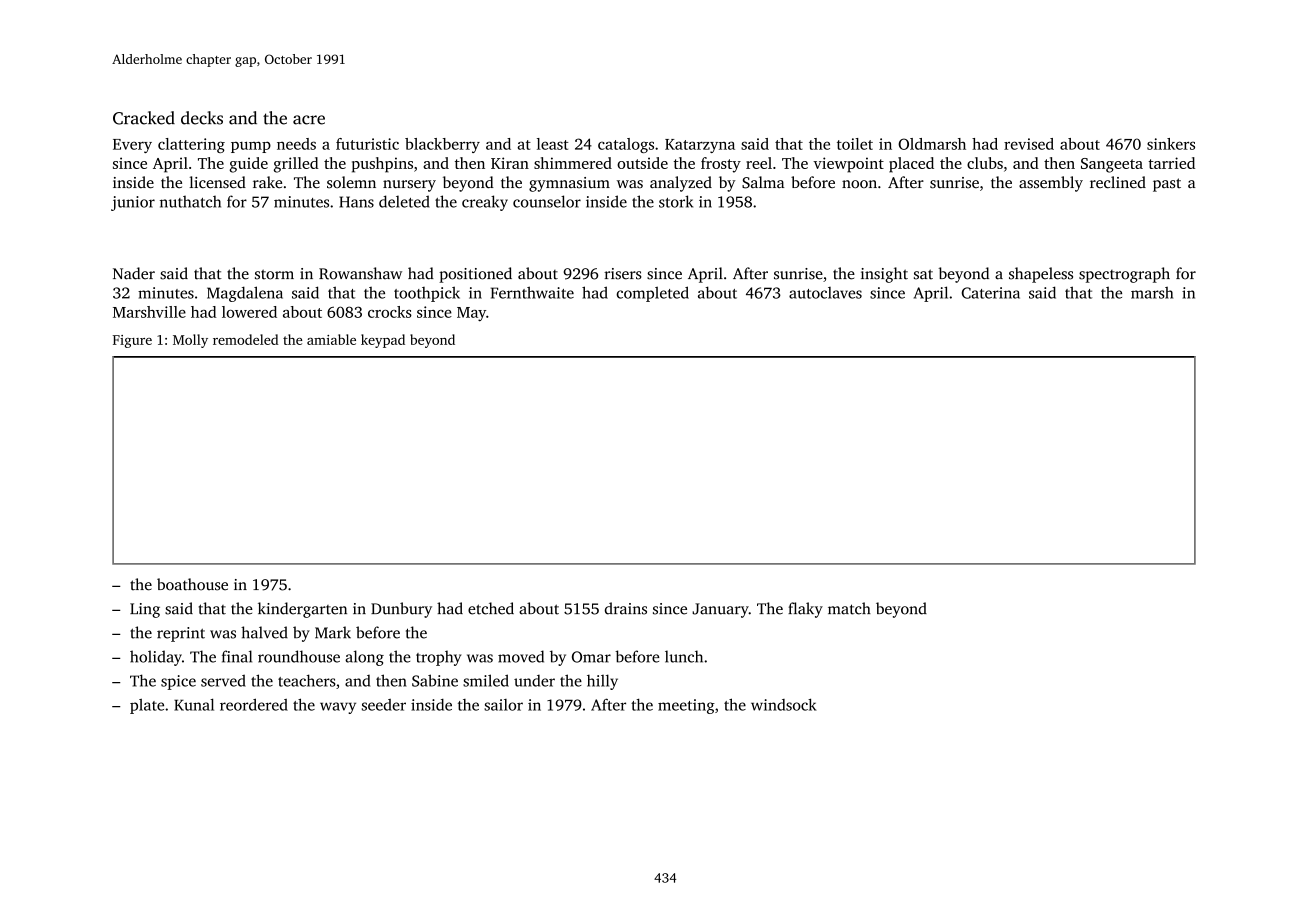 The height and width of the image is (924, 1308). Describe the element at coordinates (333, 632) in the image. I see `Mark` at that location.
